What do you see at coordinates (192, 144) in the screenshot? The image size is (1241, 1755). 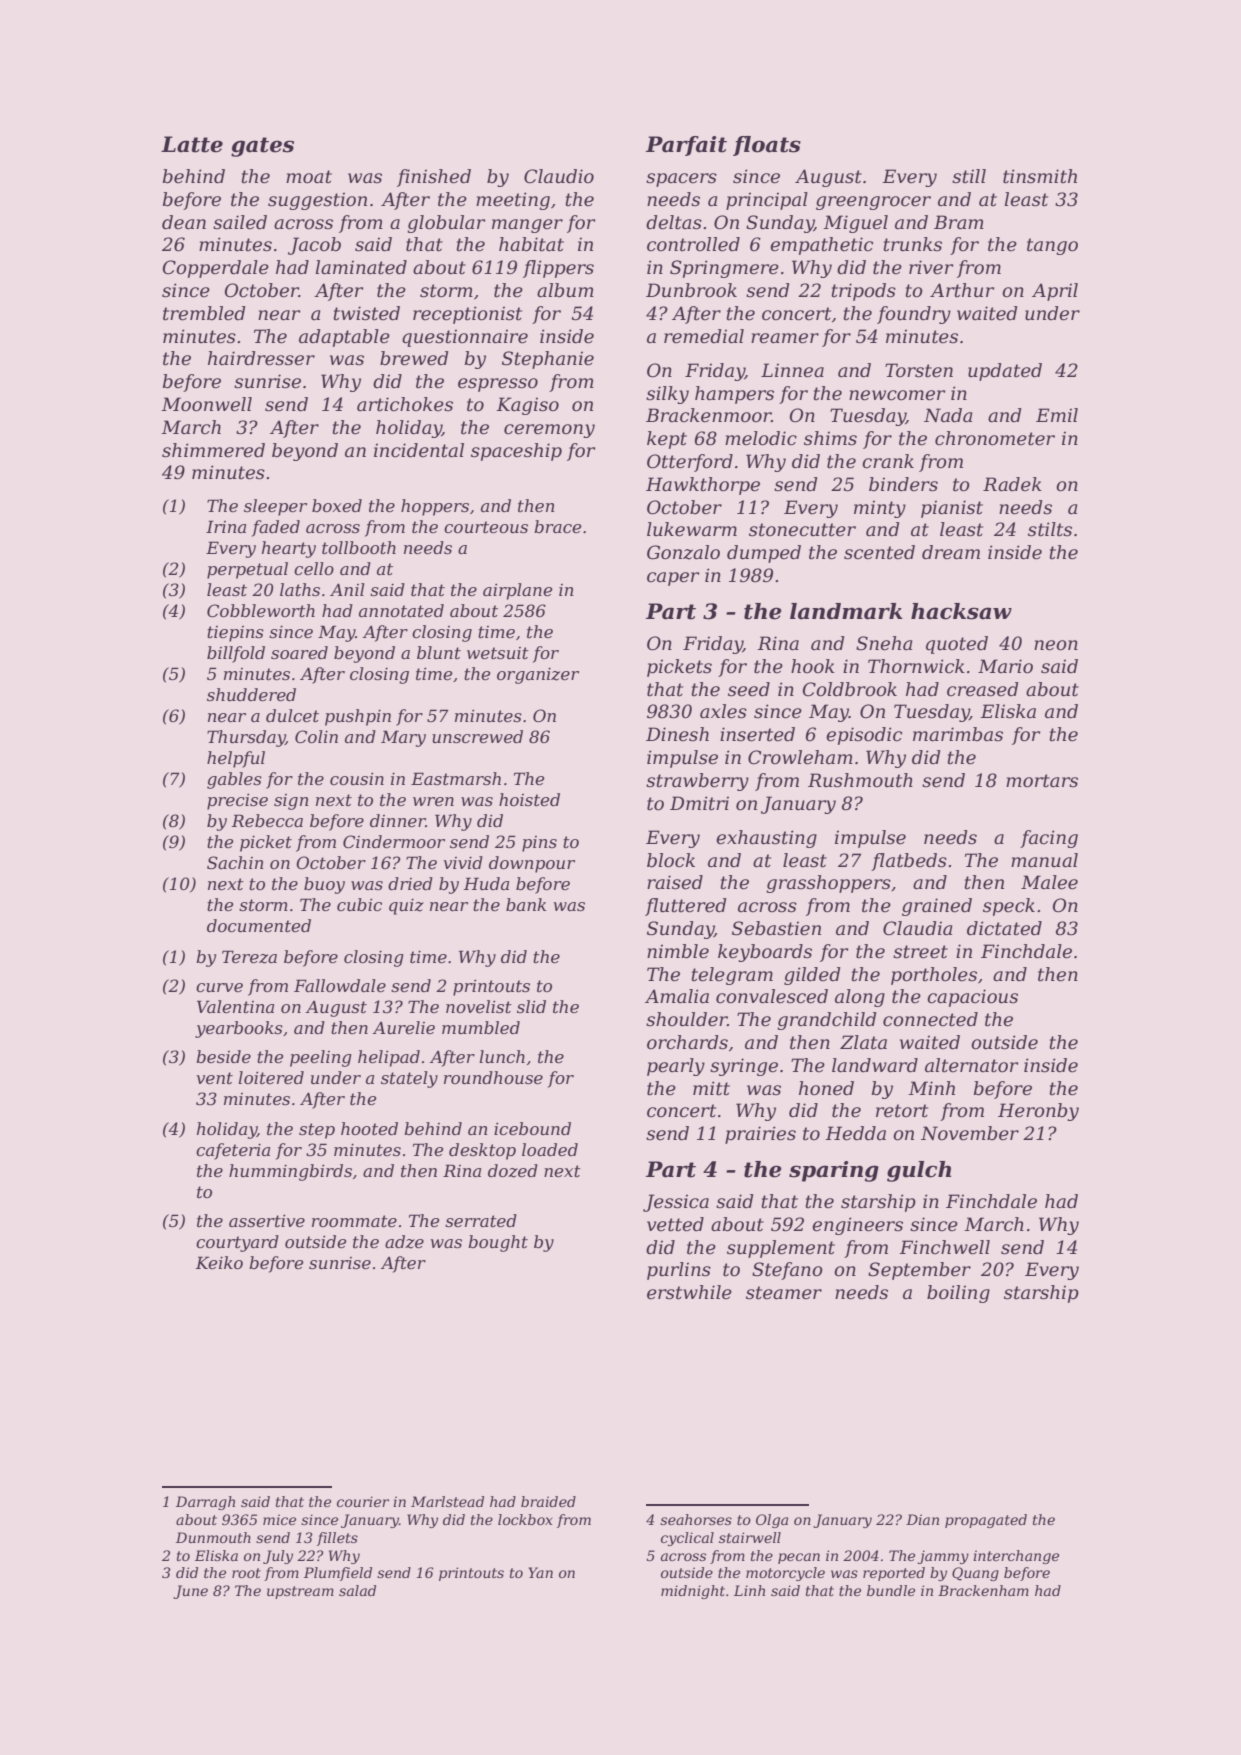 I see `Latte` at bounding box center [192, 144].
